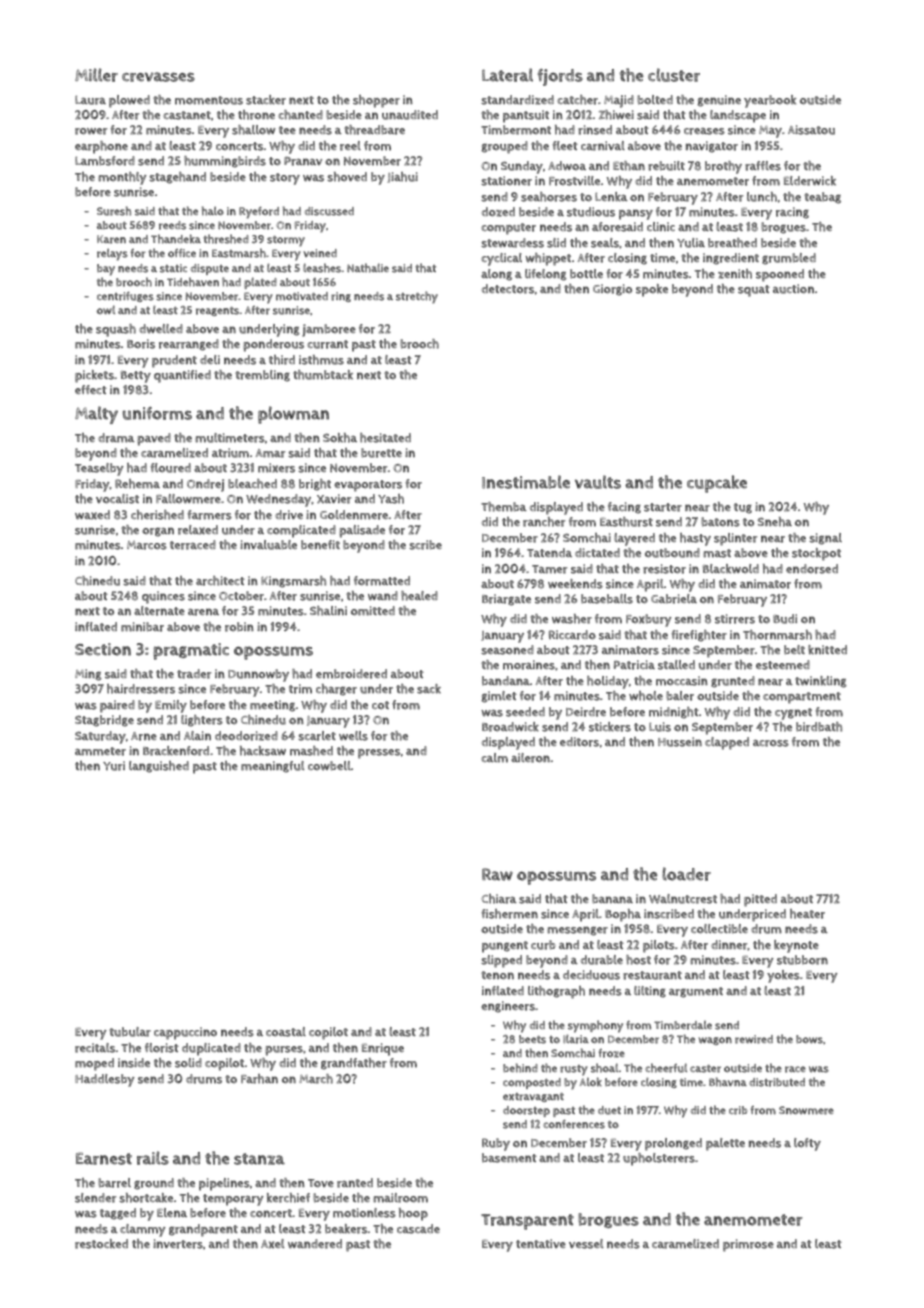  I want to click on basement, so click(509, 1158).
